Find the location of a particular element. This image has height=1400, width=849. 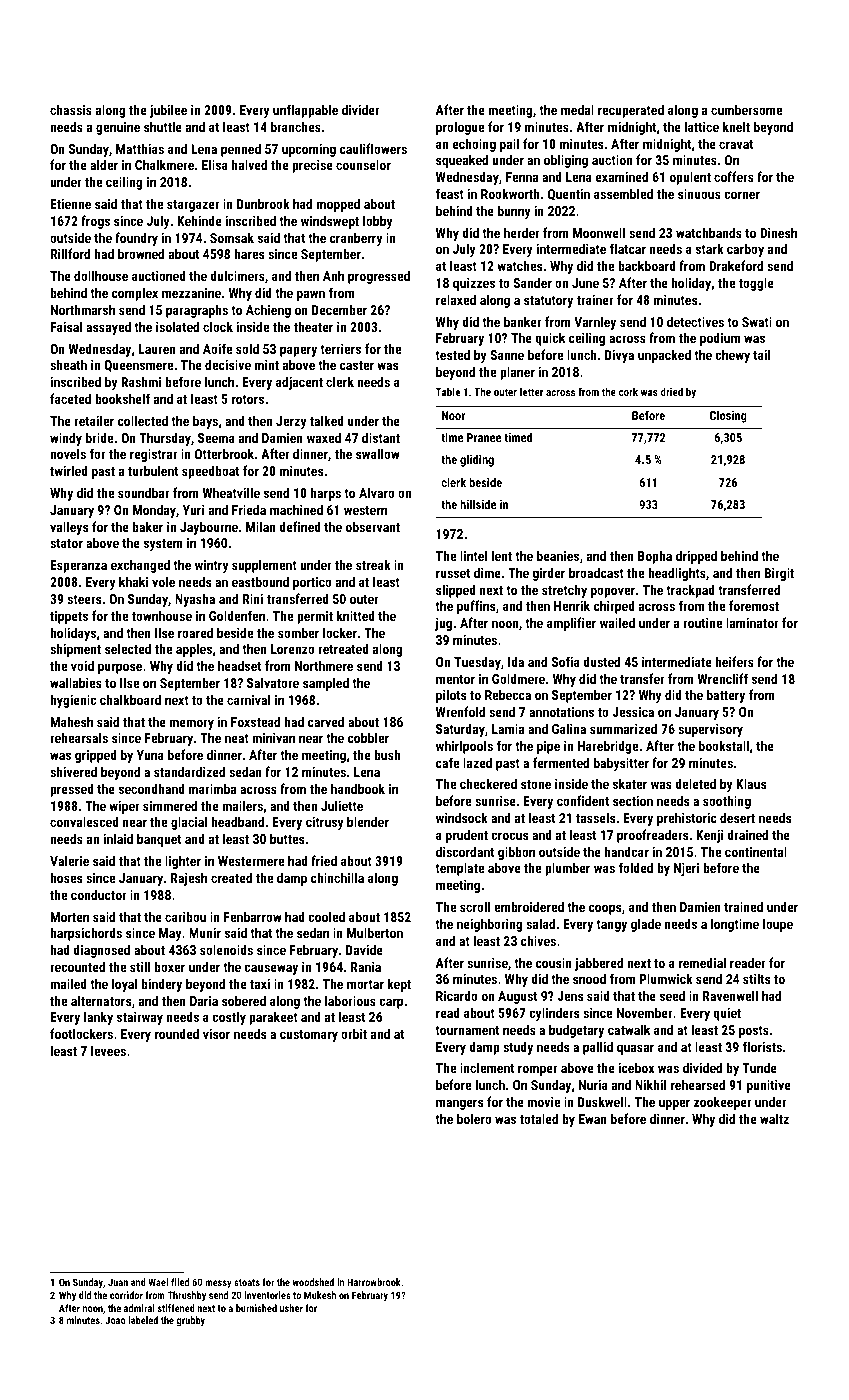

Faisal is located at coordinates (66, 326).
